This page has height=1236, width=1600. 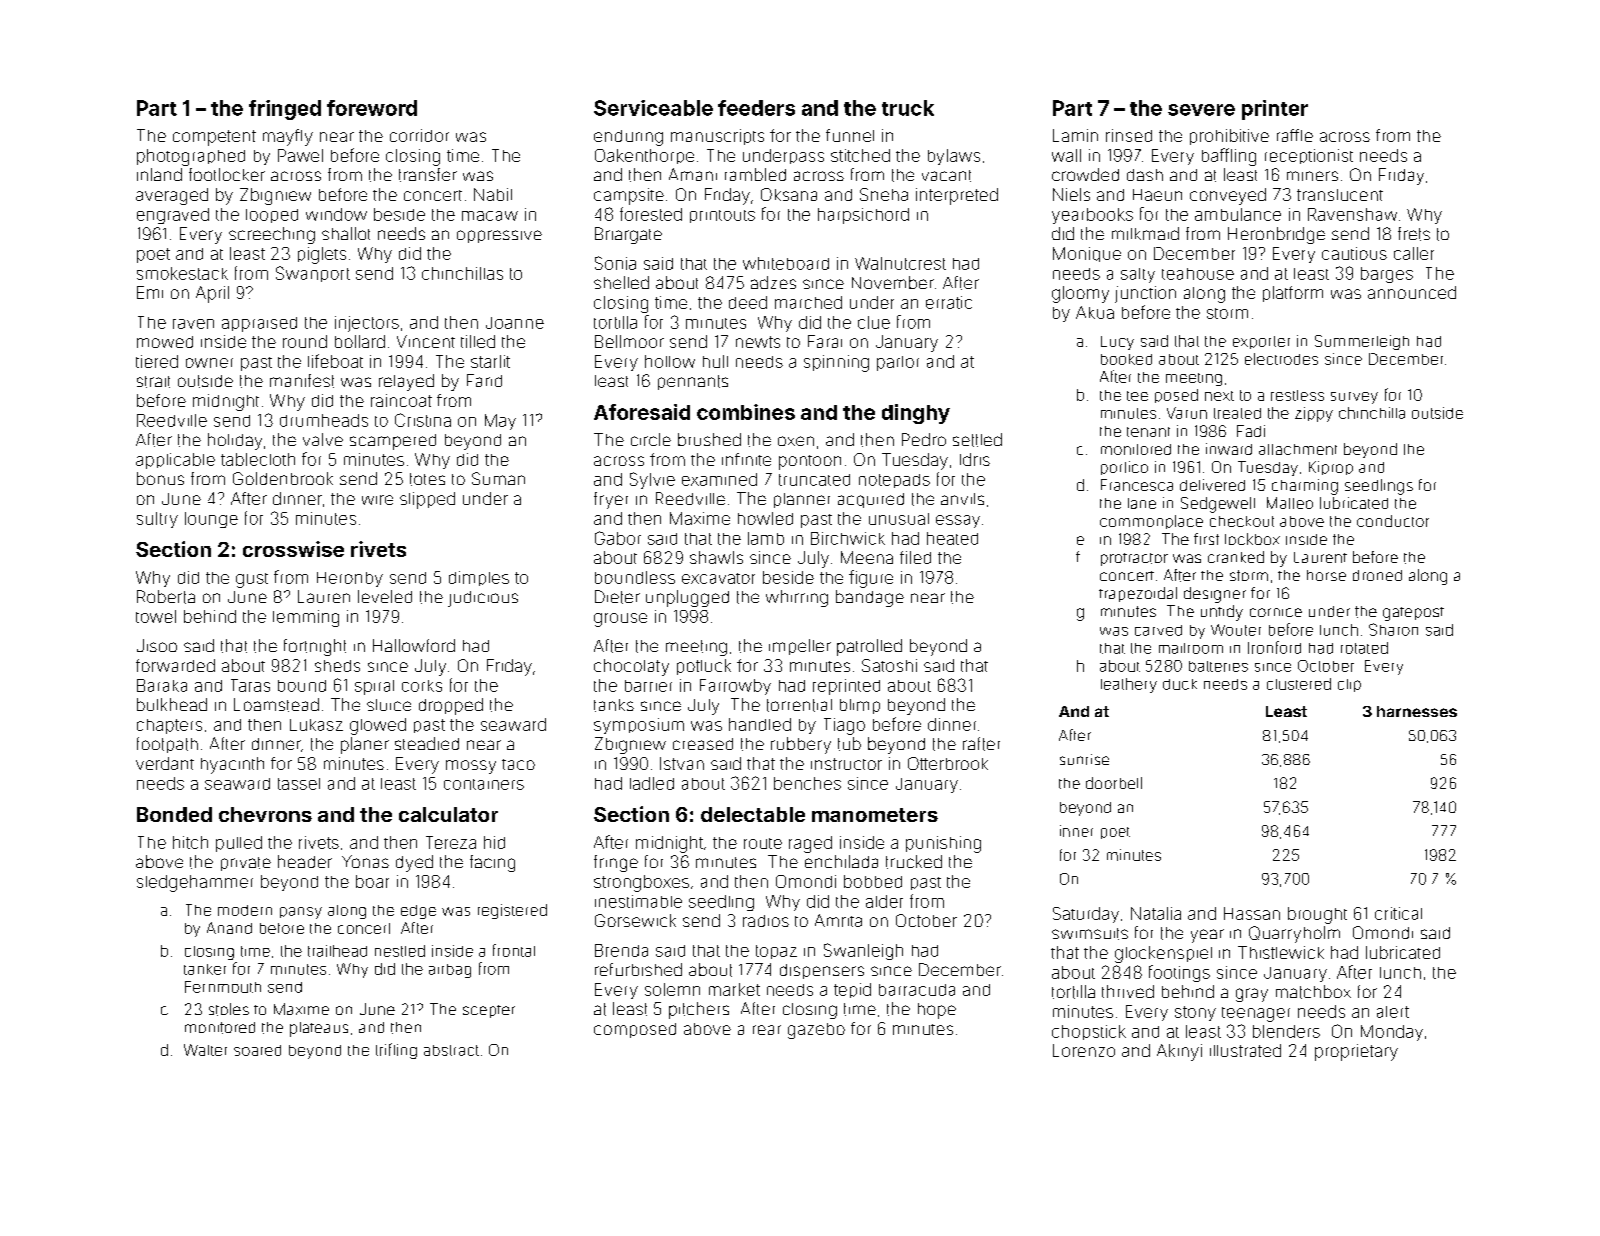 What do you see at coordinates (653, 108) in the page?
I see `Serviceable` at bounding box center [653, 108].
